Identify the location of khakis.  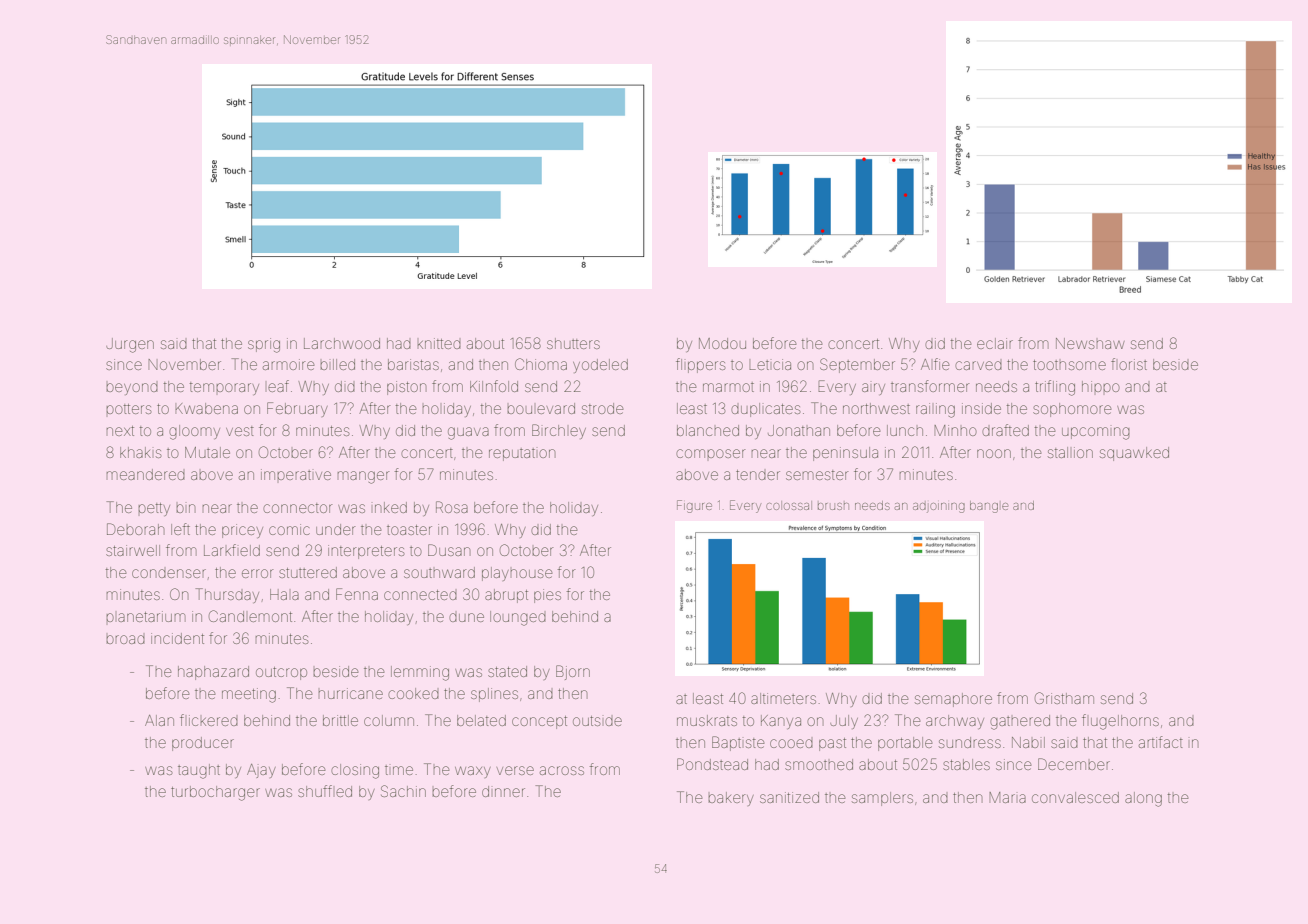
(140, 452).
